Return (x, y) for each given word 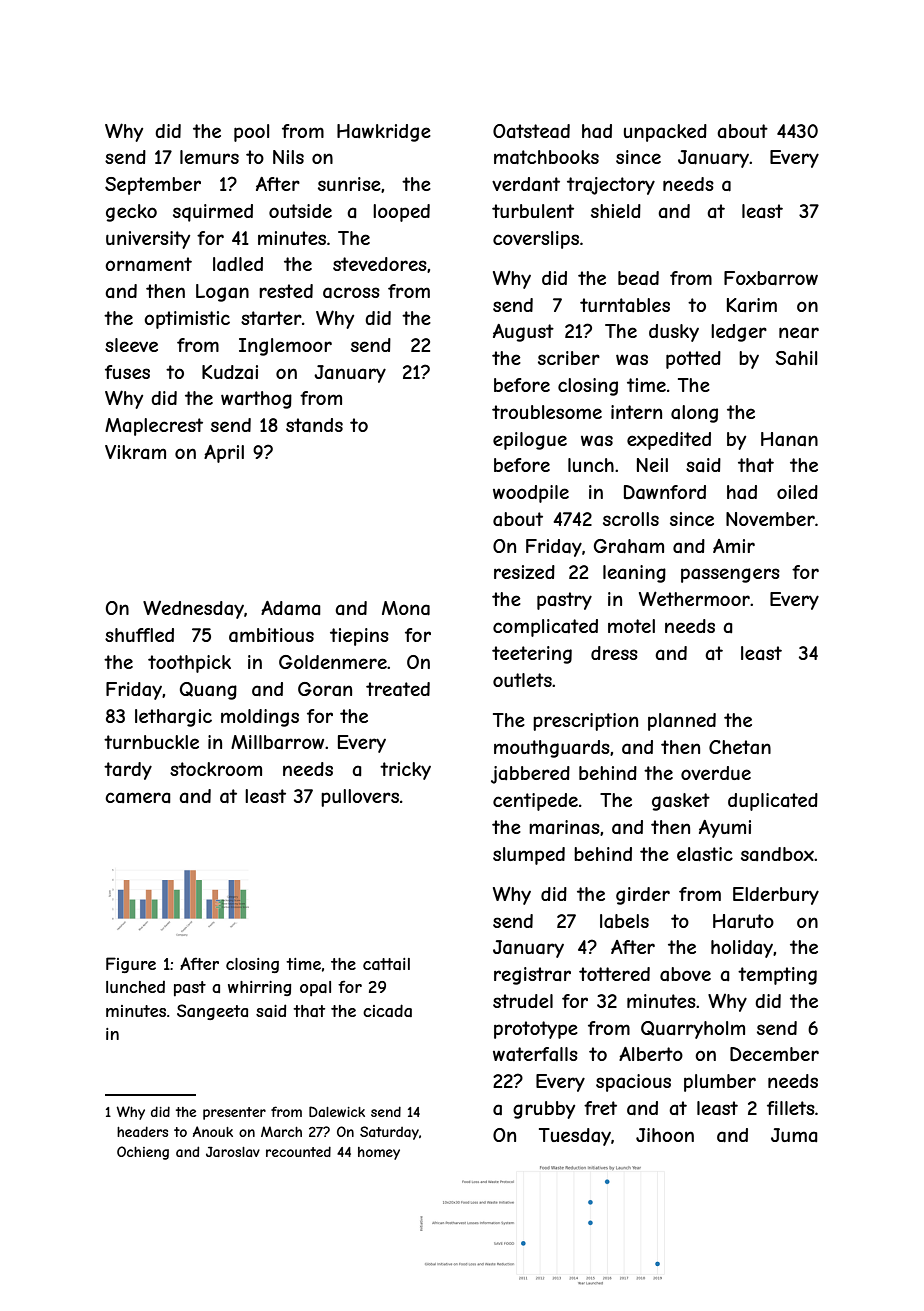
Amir (734, 546)
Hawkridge (384, 133)
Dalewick (337, 1111)
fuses (127, 372)
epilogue (530, 441)
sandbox (777, 854)
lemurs (209, 157)
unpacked (665, 133)
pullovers (360, 798)
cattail (386, 964)
